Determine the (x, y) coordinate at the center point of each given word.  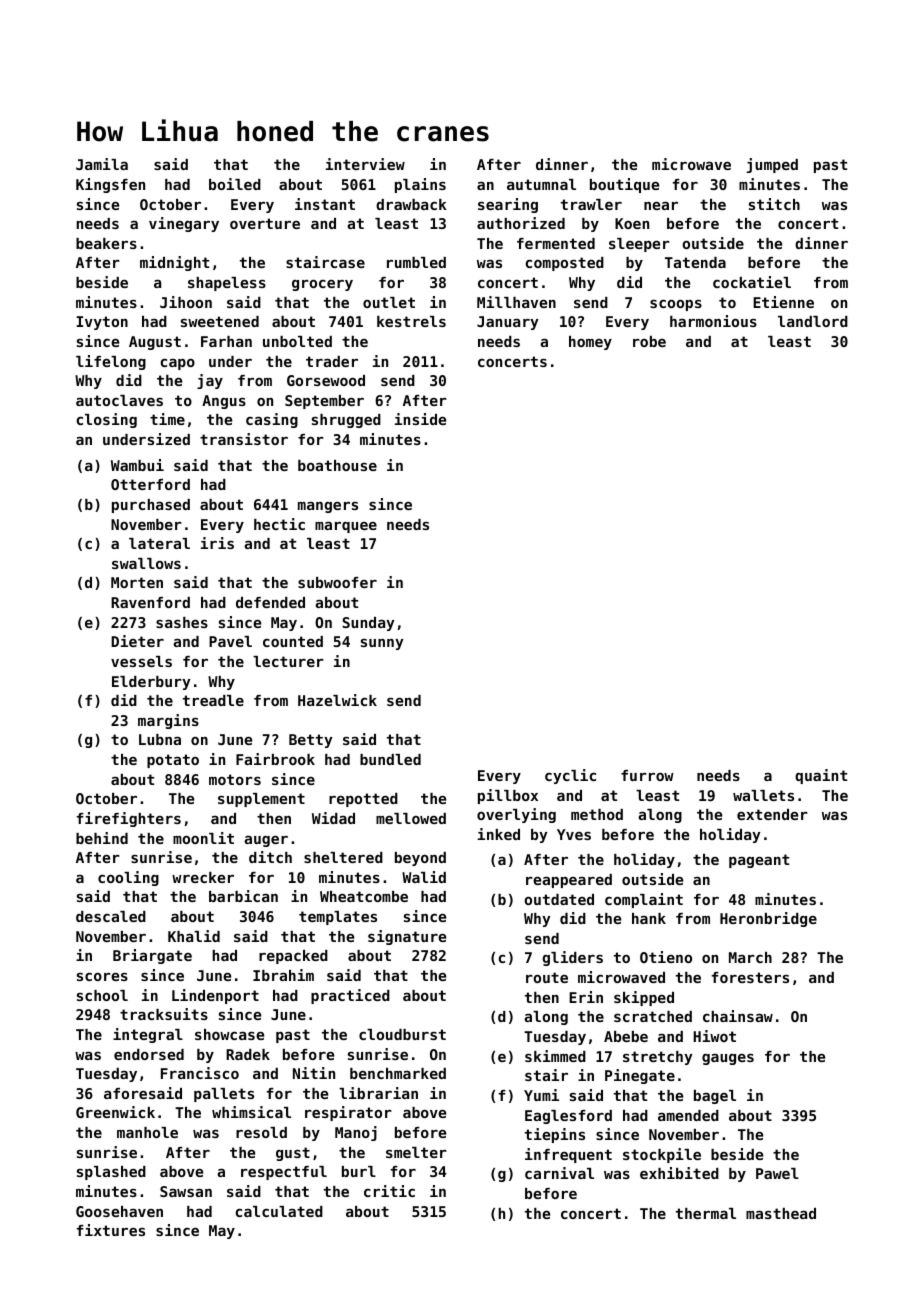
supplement (261, 800)
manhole (147, 1132)
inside (420, 419)
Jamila (102, 164)
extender (772, 814)
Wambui (137, 465)
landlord (813, 321)
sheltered (343, 857)
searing (508, 205)
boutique (624, 185)
